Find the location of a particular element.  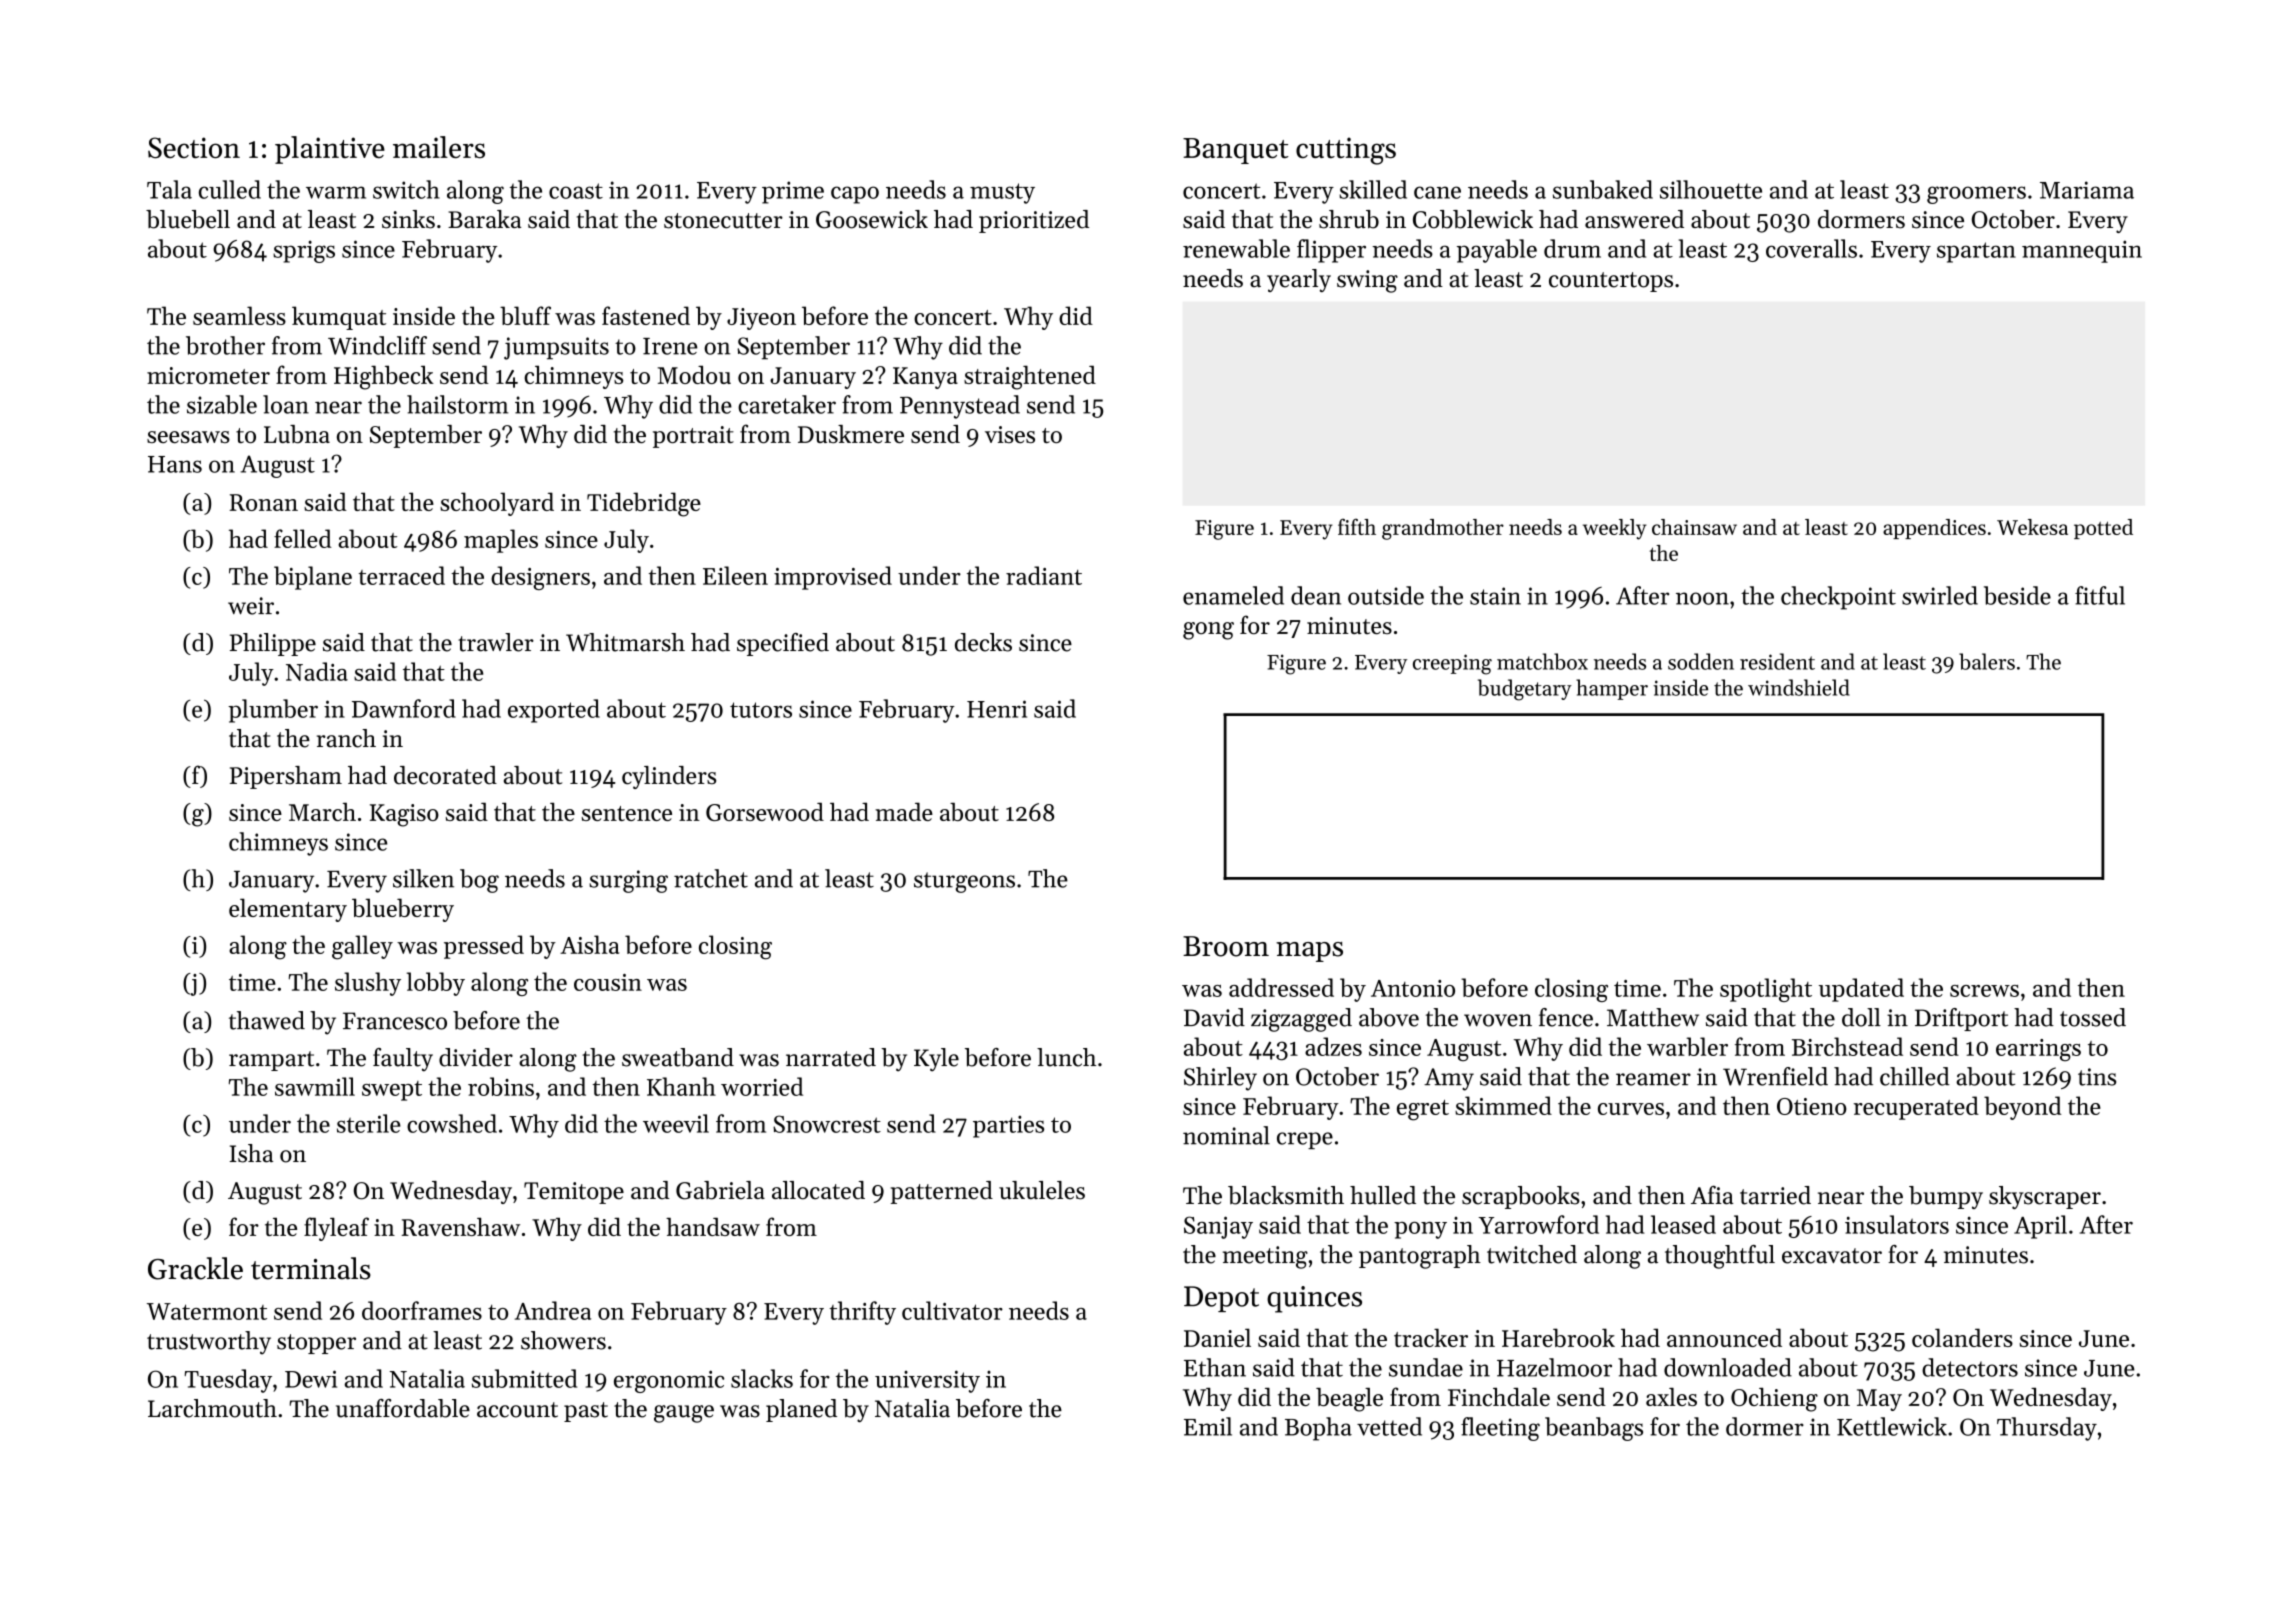

chainsaw is located at coordinates (1694, 527).
